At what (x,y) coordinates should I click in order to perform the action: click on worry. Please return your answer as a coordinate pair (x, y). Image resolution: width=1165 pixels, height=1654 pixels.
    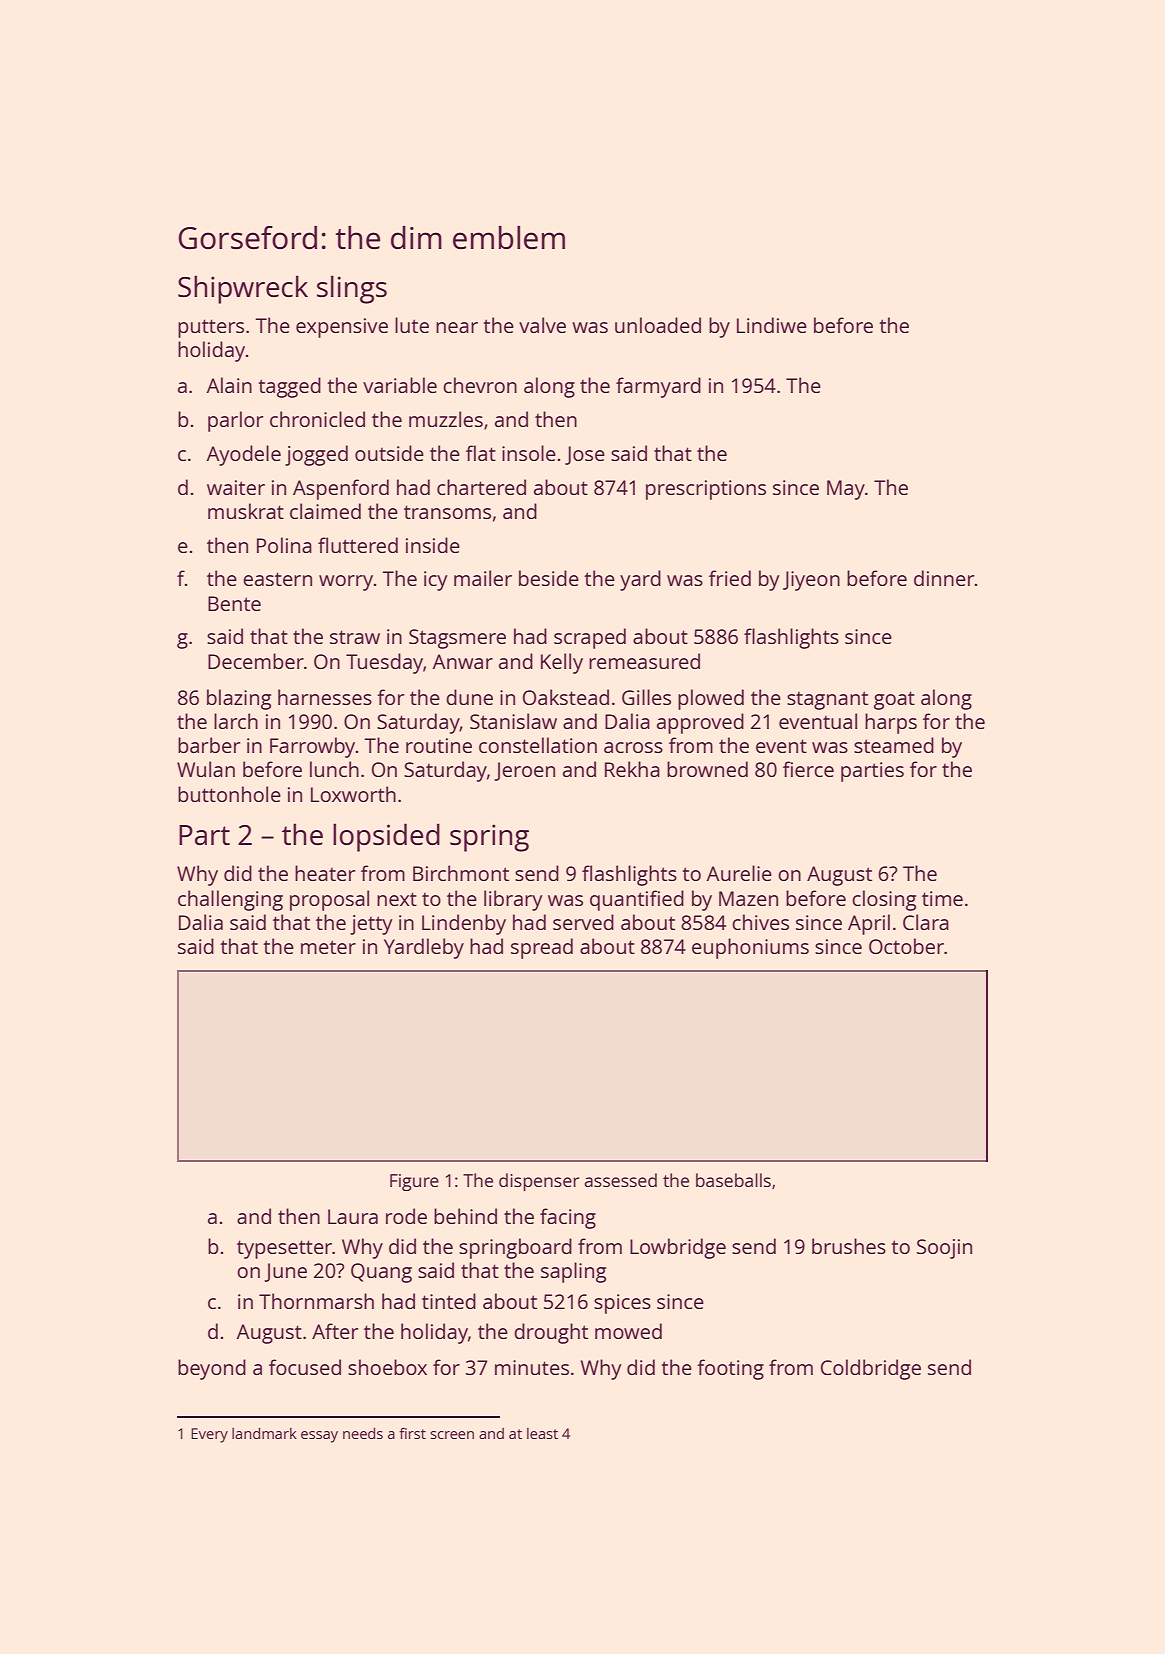
    Looking at the image, I should click on (346, 583).
